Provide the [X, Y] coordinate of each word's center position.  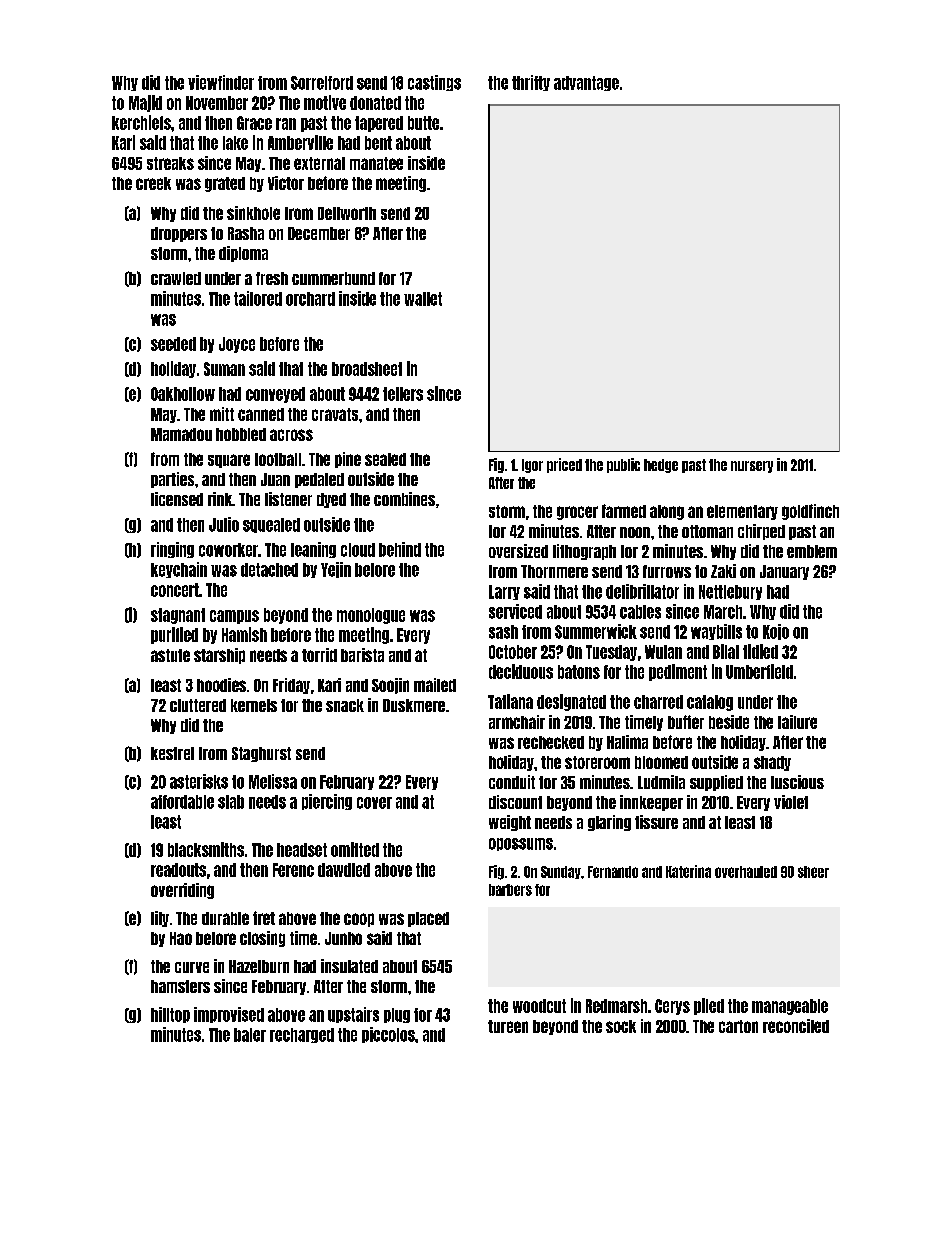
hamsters [180, 986]
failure [797, 722]
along [667, 512]
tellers [403, 394]
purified [174, 635]
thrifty [531, 83]
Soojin [390, 686]
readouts [178, 870]
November [217, 103]
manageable [790, 1007]
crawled [176, 278]
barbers [510, 890]
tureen [508, 1026]
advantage [586, 83]
